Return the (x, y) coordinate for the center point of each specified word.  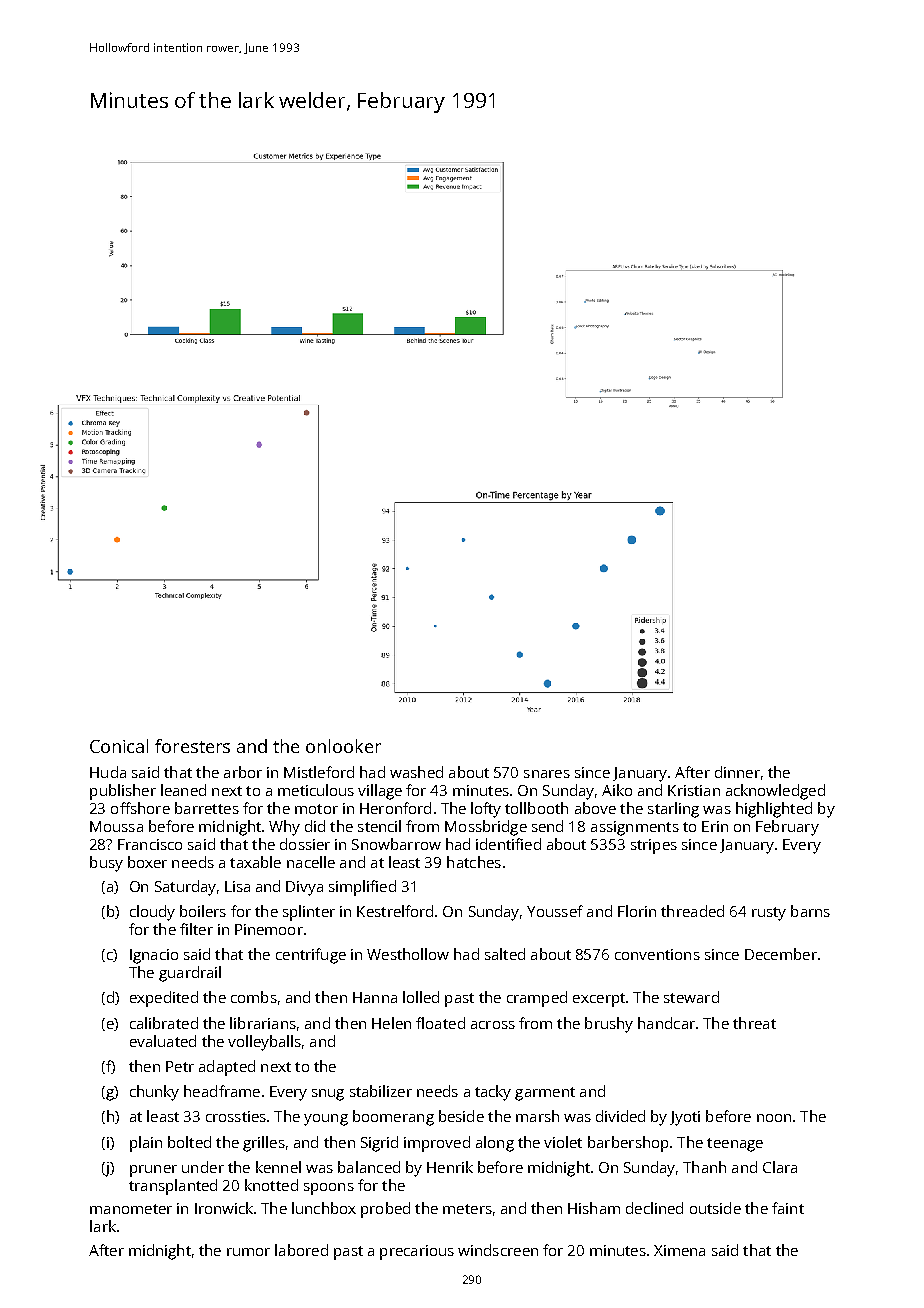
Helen (391, 1023)
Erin (715, 826)
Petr (180, 1066)
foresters (192, 746)
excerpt (599, 1000)
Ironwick (224, 1208)
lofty (486, 810)
